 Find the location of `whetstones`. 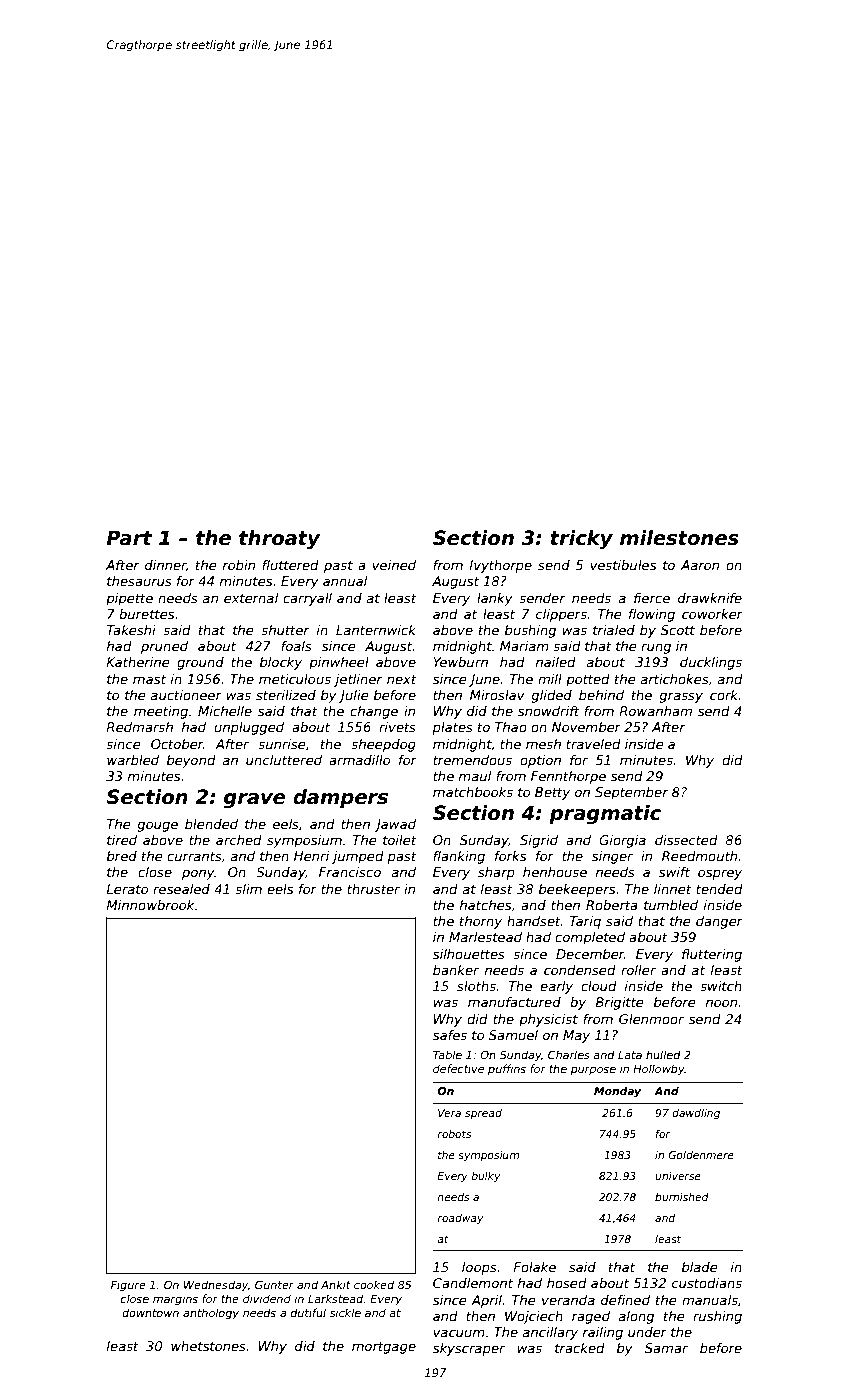

whetstones is located at coordinates (208, 1346).
